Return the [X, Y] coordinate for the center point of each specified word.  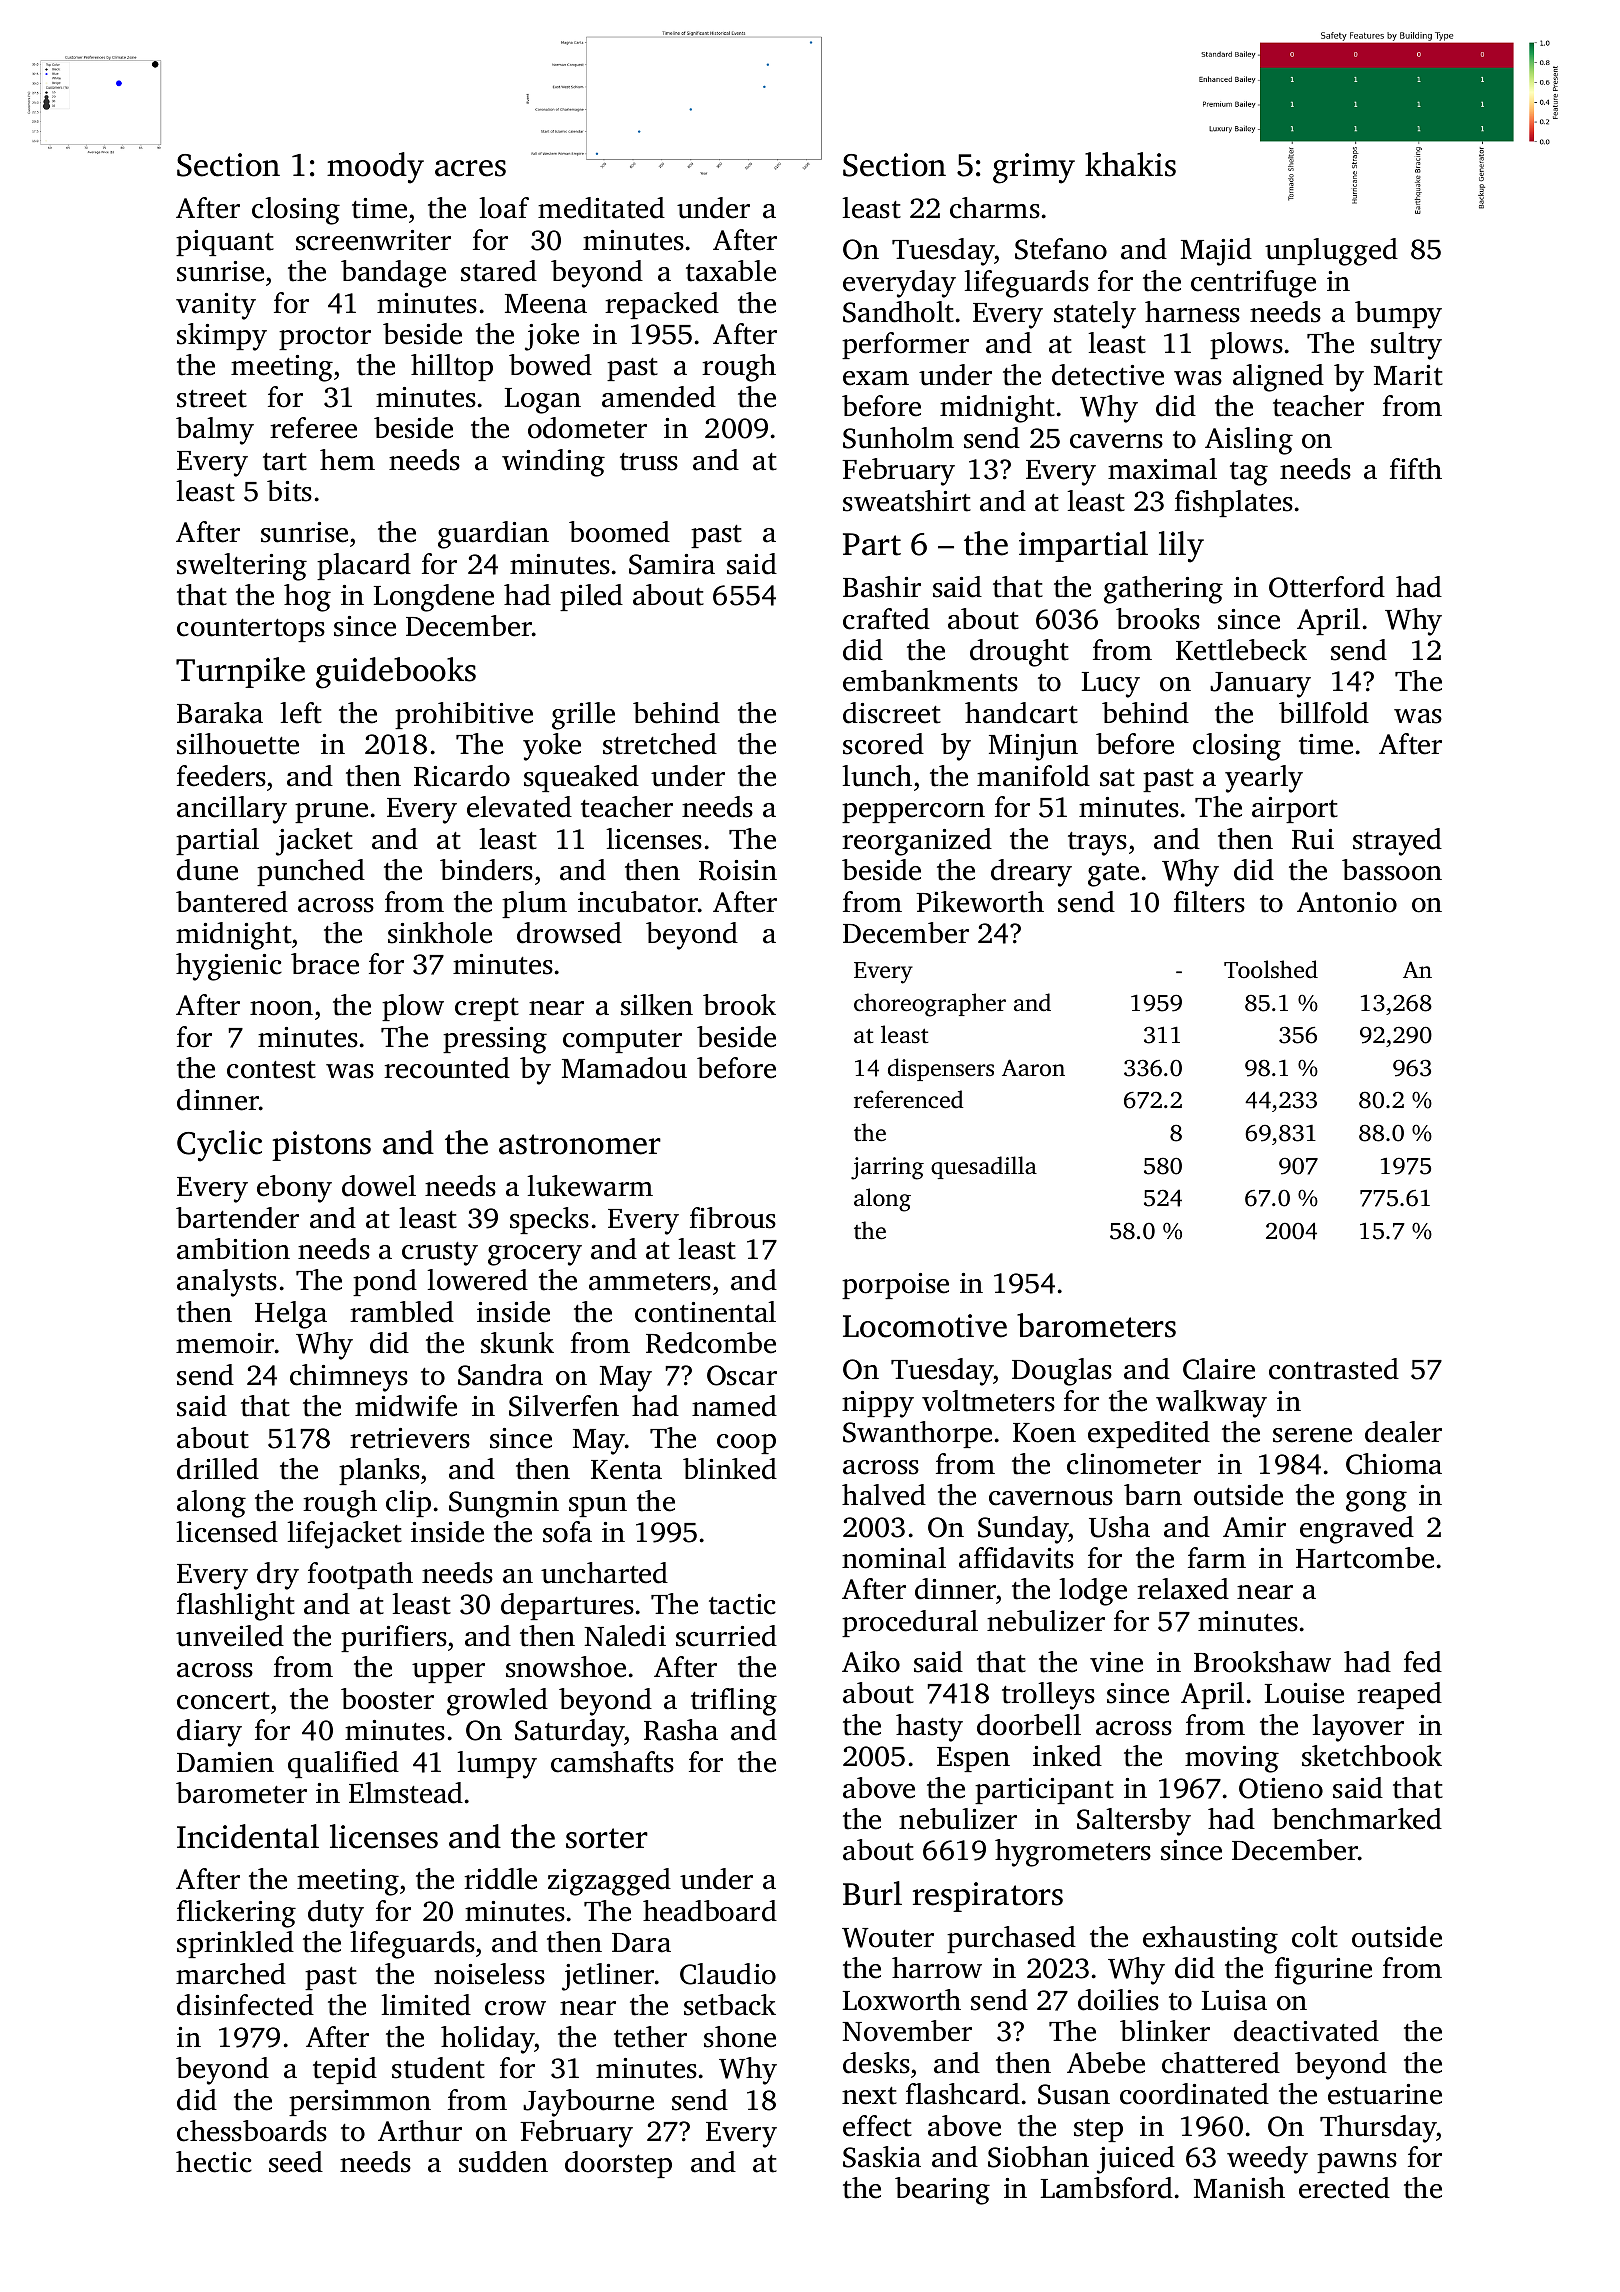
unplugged [1331, 252]
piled [591, 597]
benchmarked [1357, 1819]
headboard [710, 1911]
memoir [225, 1343]
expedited [1149, 1434]
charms [995, 208]
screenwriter [373, 240]
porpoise [895, 1286]
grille [583, 716]
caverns [1116, 441]
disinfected [245, 2005]
